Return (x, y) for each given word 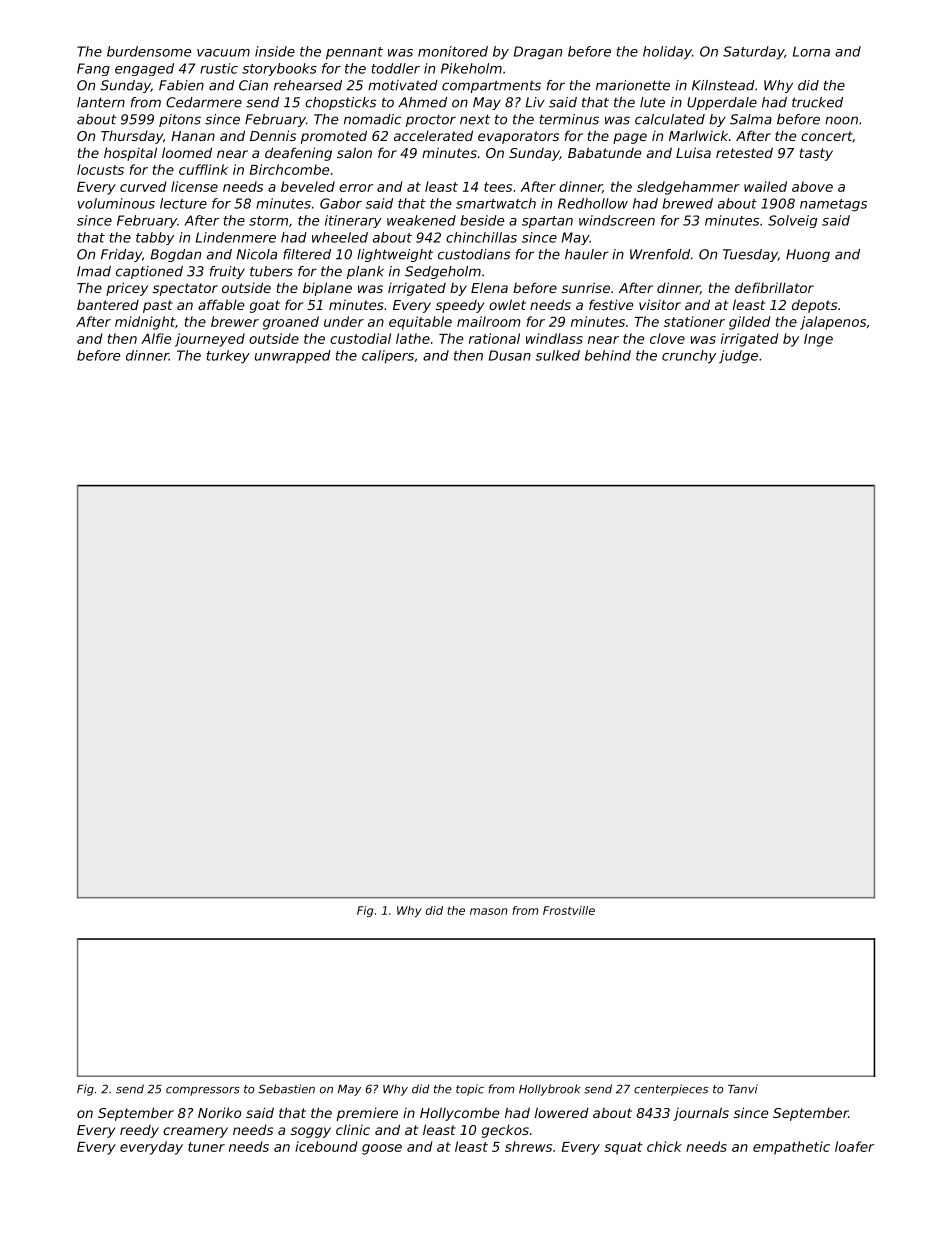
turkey (228, 357)
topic (470, 1090)
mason (489, 911)
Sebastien (286, 1089)
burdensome (149, 51)
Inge (818, 340)
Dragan (538, 53)
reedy (139, 1131)
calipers (388, 357)
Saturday (753, 53)
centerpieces (671, 1090)
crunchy (689, 357)
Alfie (156, 338)
